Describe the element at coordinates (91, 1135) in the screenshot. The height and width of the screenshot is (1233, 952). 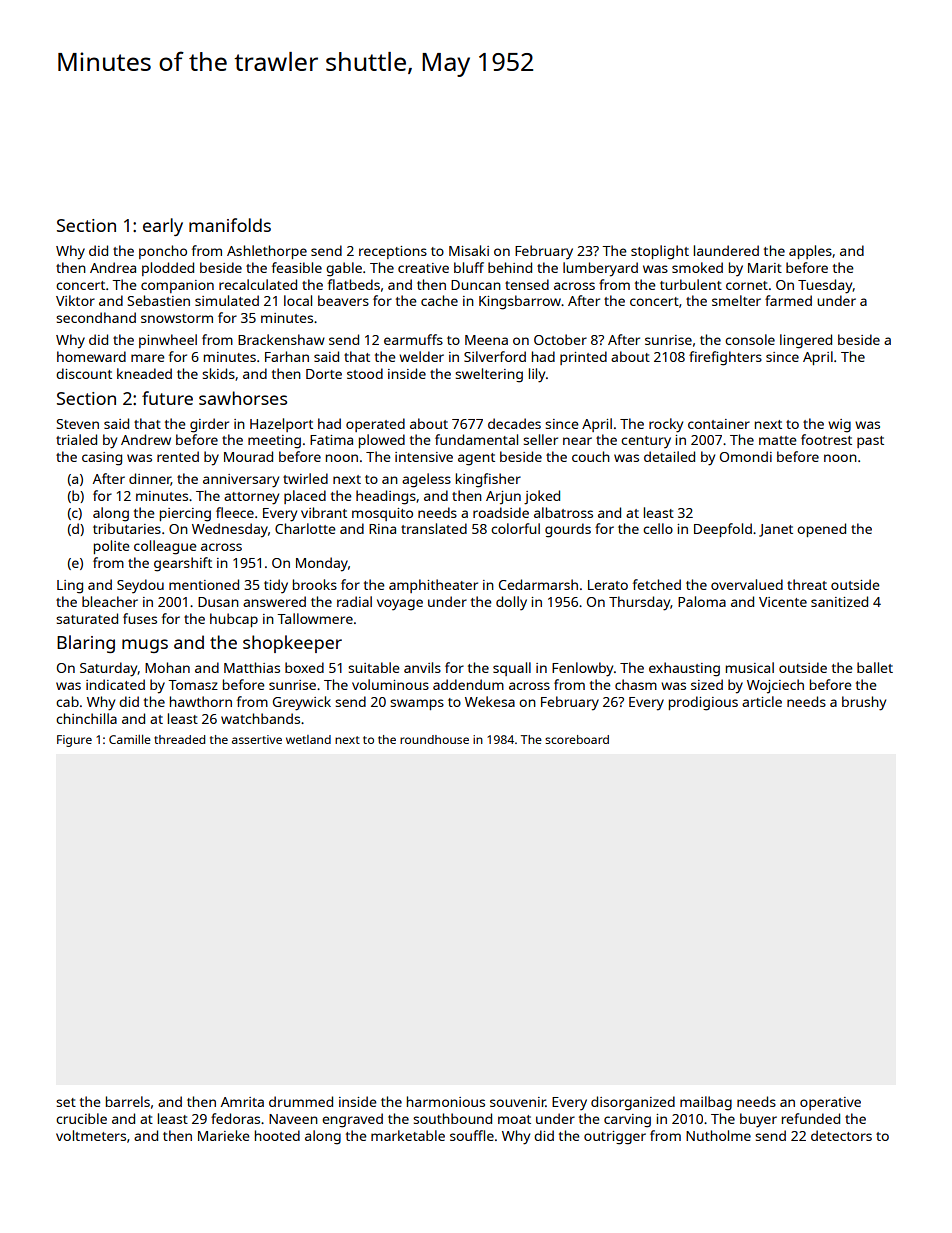
I see `voltmeters` at that location.
